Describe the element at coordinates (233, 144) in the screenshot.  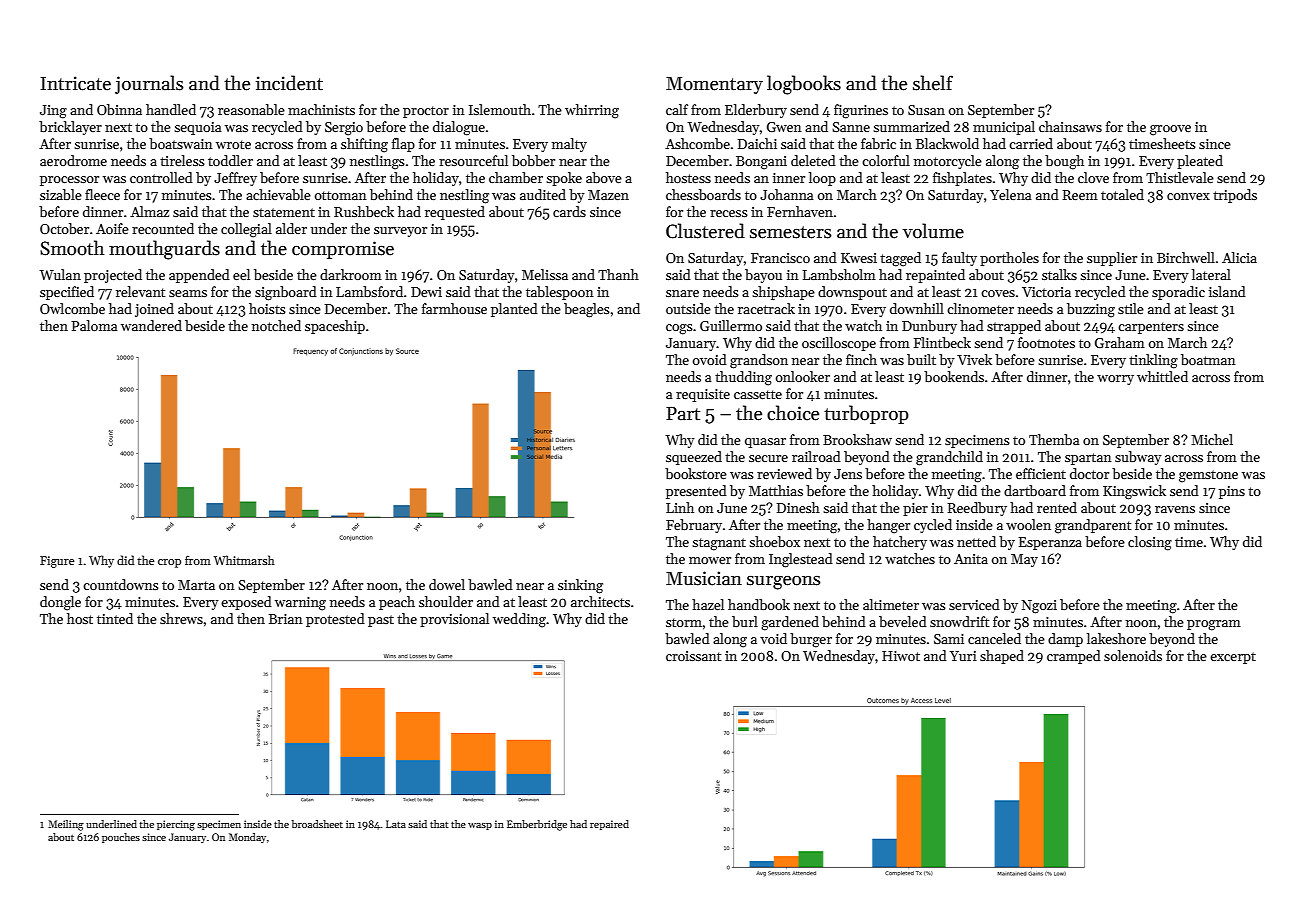
I see `wrote` at that location.
